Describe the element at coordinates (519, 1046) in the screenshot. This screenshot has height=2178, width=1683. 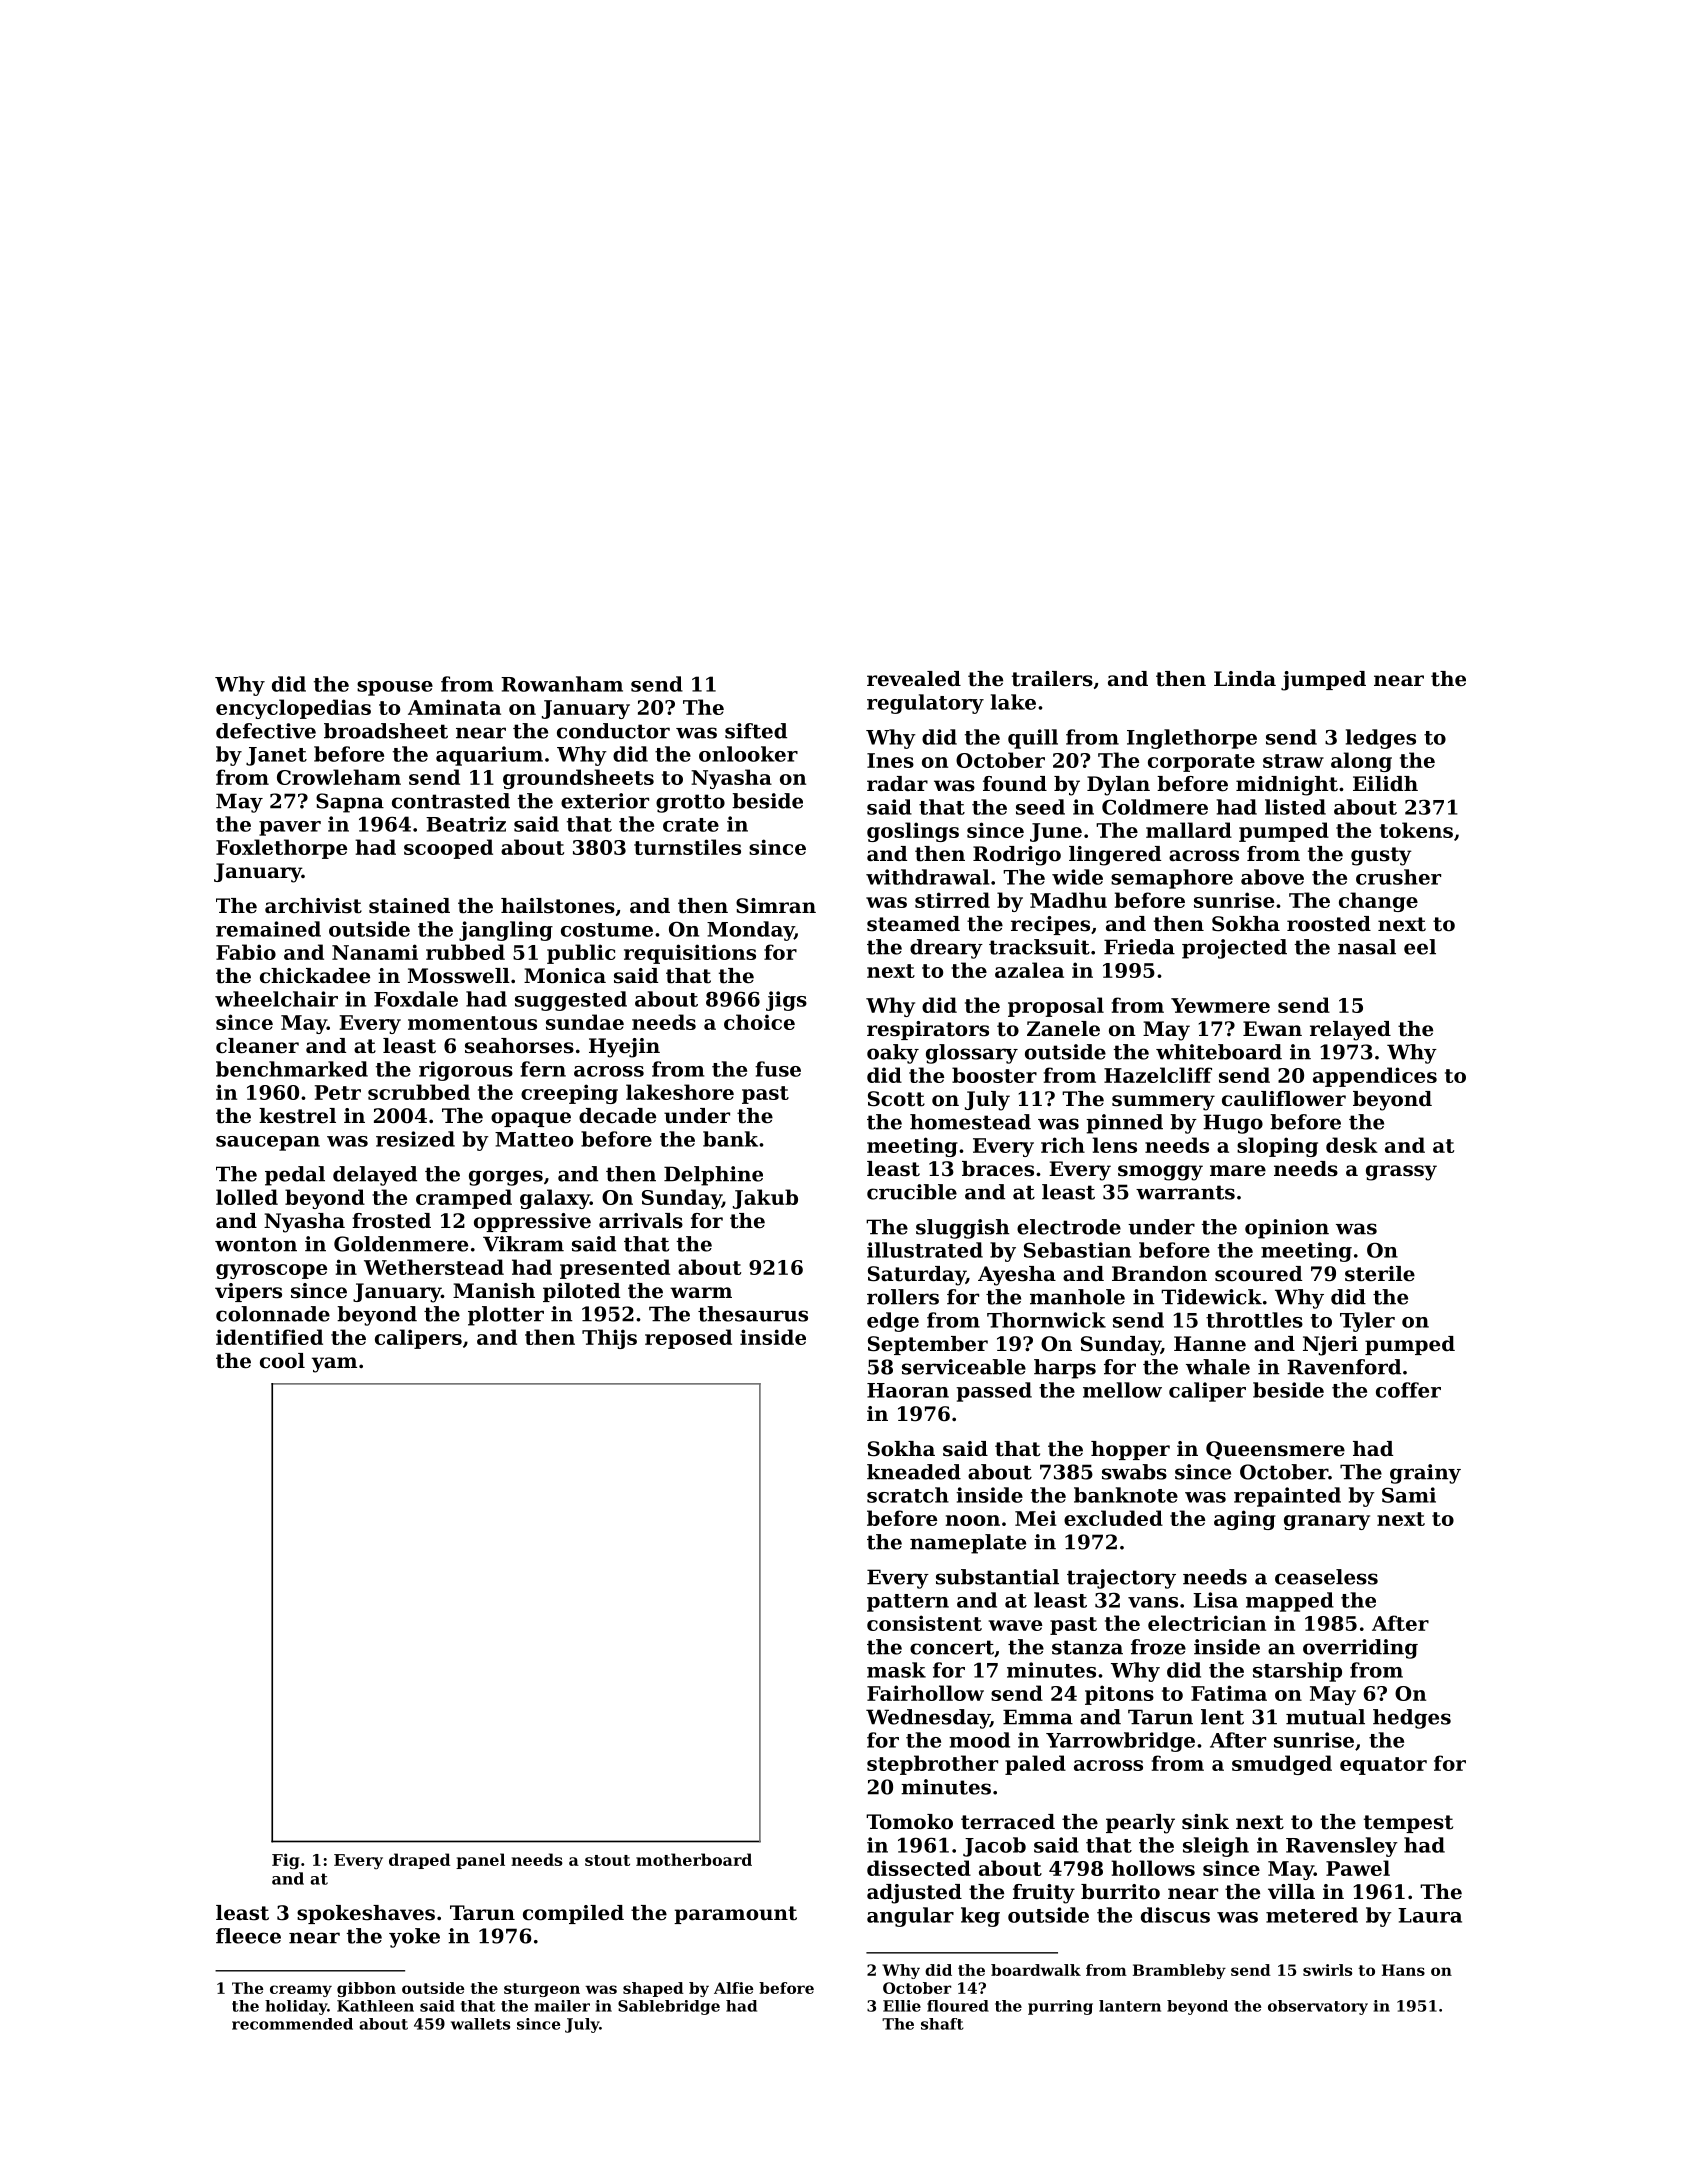
I see `seahorses` at that location.
